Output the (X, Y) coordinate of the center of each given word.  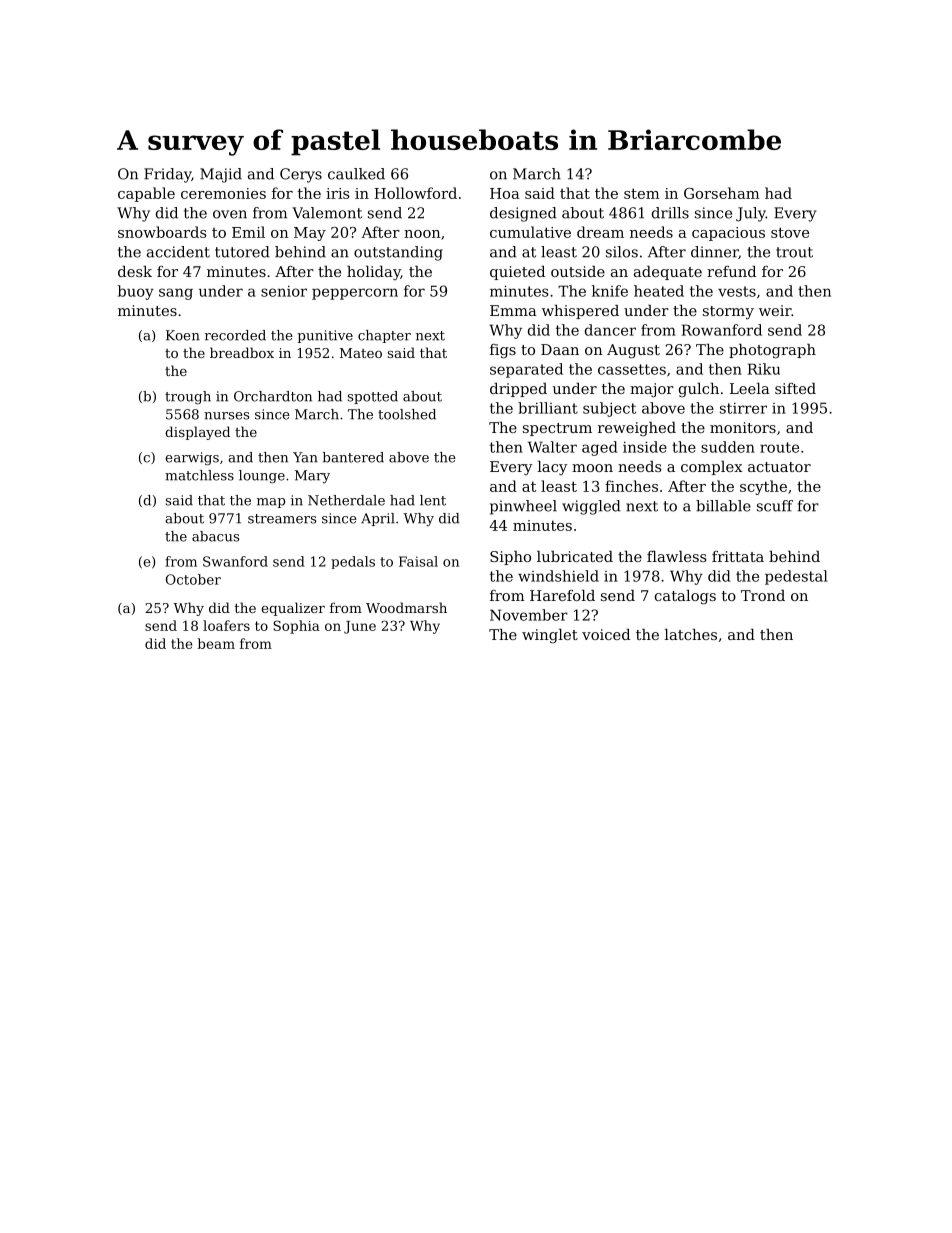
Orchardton (273, 396)
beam (216, 643)
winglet (550, 636)
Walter (552, 447)
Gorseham (722, 193)
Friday (167, 175)
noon (422, 234)
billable (723, 506)
